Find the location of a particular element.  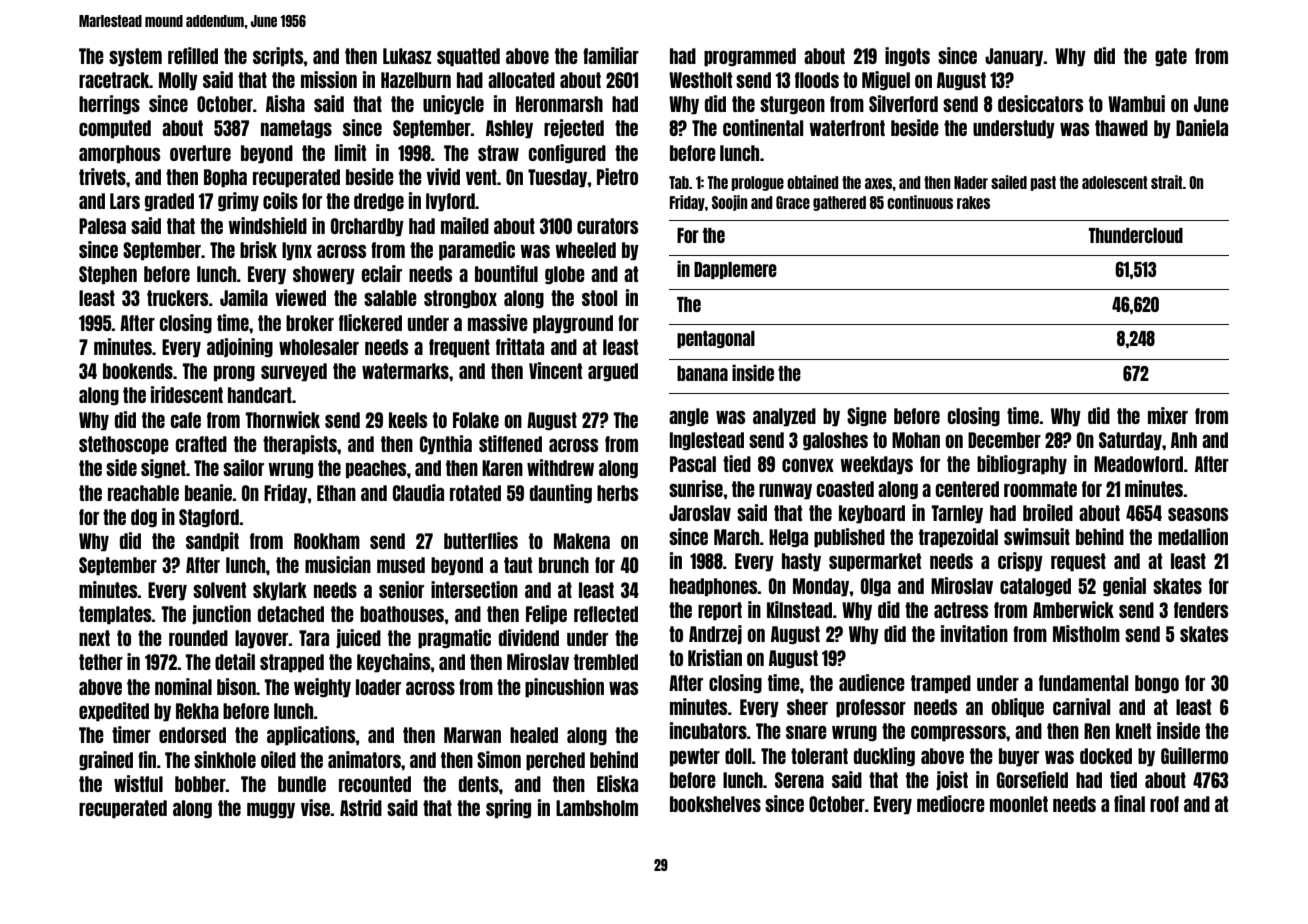

waterfront is located at coordinates (847, 128).
